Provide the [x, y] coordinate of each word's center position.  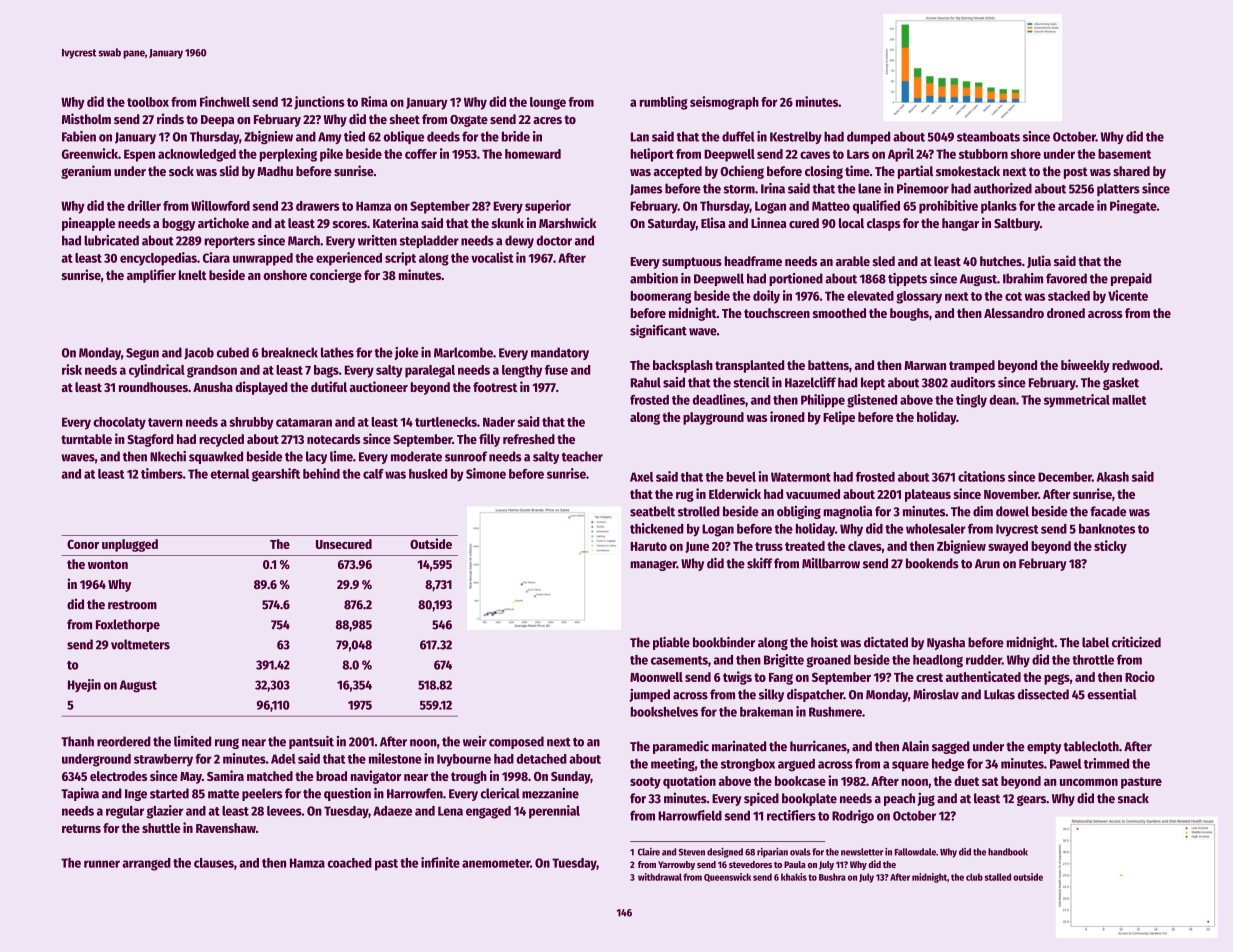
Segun [142, 354]
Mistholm [86, 118]
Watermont [801, 477]
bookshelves [664, 712]
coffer [421, 154]
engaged [488, 812]
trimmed [1106, 763]
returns [81, 828]
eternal [230, 474]
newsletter [862, 852]
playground [713, 418]
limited [192, 741]
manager [653, 565]
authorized [1003, 188]
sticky [1110, 547]
